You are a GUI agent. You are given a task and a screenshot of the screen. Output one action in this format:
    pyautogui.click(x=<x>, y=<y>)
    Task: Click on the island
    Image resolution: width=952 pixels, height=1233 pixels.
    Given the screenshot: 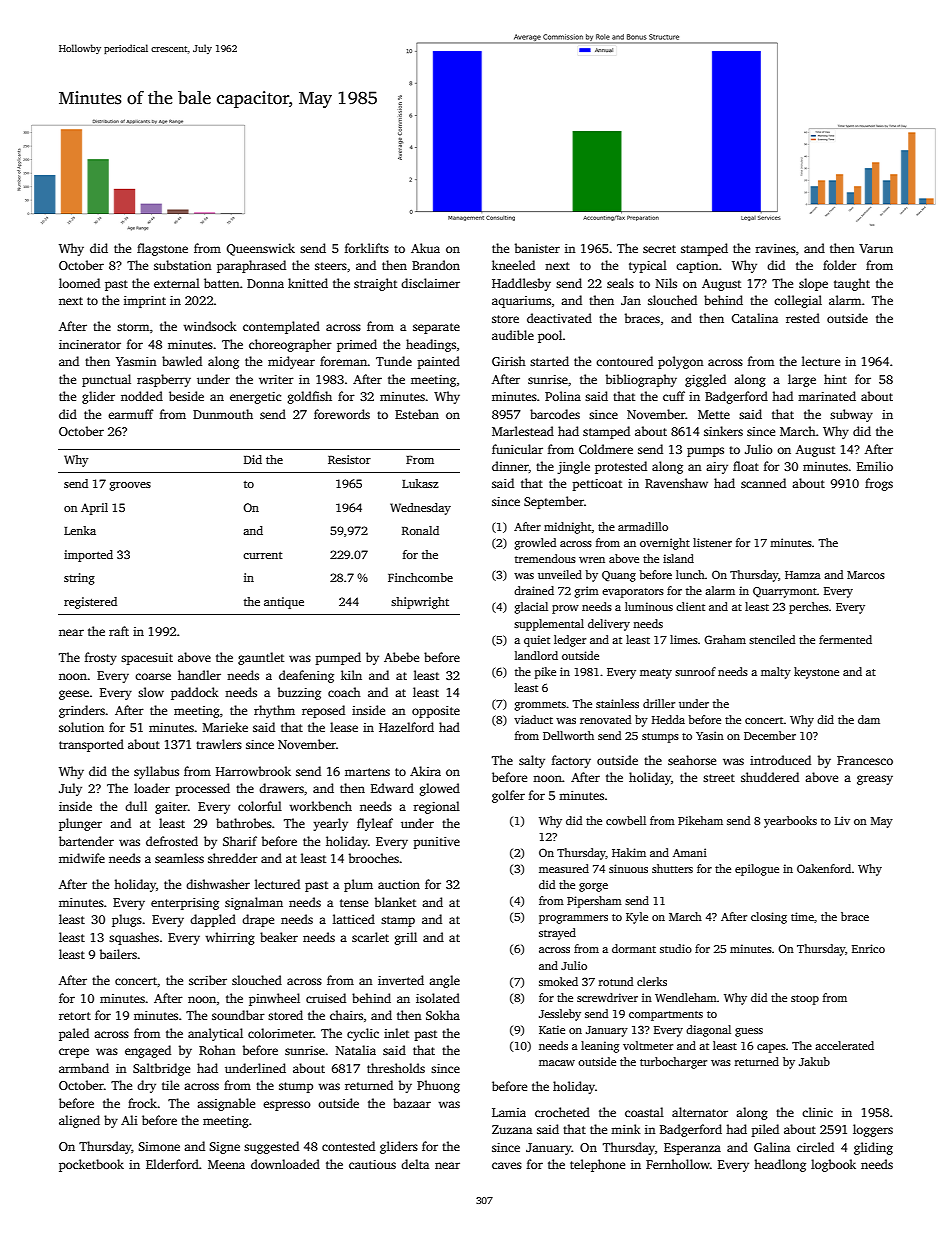 What is the action you would take?
    pyautogui.click(x=678, y=558)
